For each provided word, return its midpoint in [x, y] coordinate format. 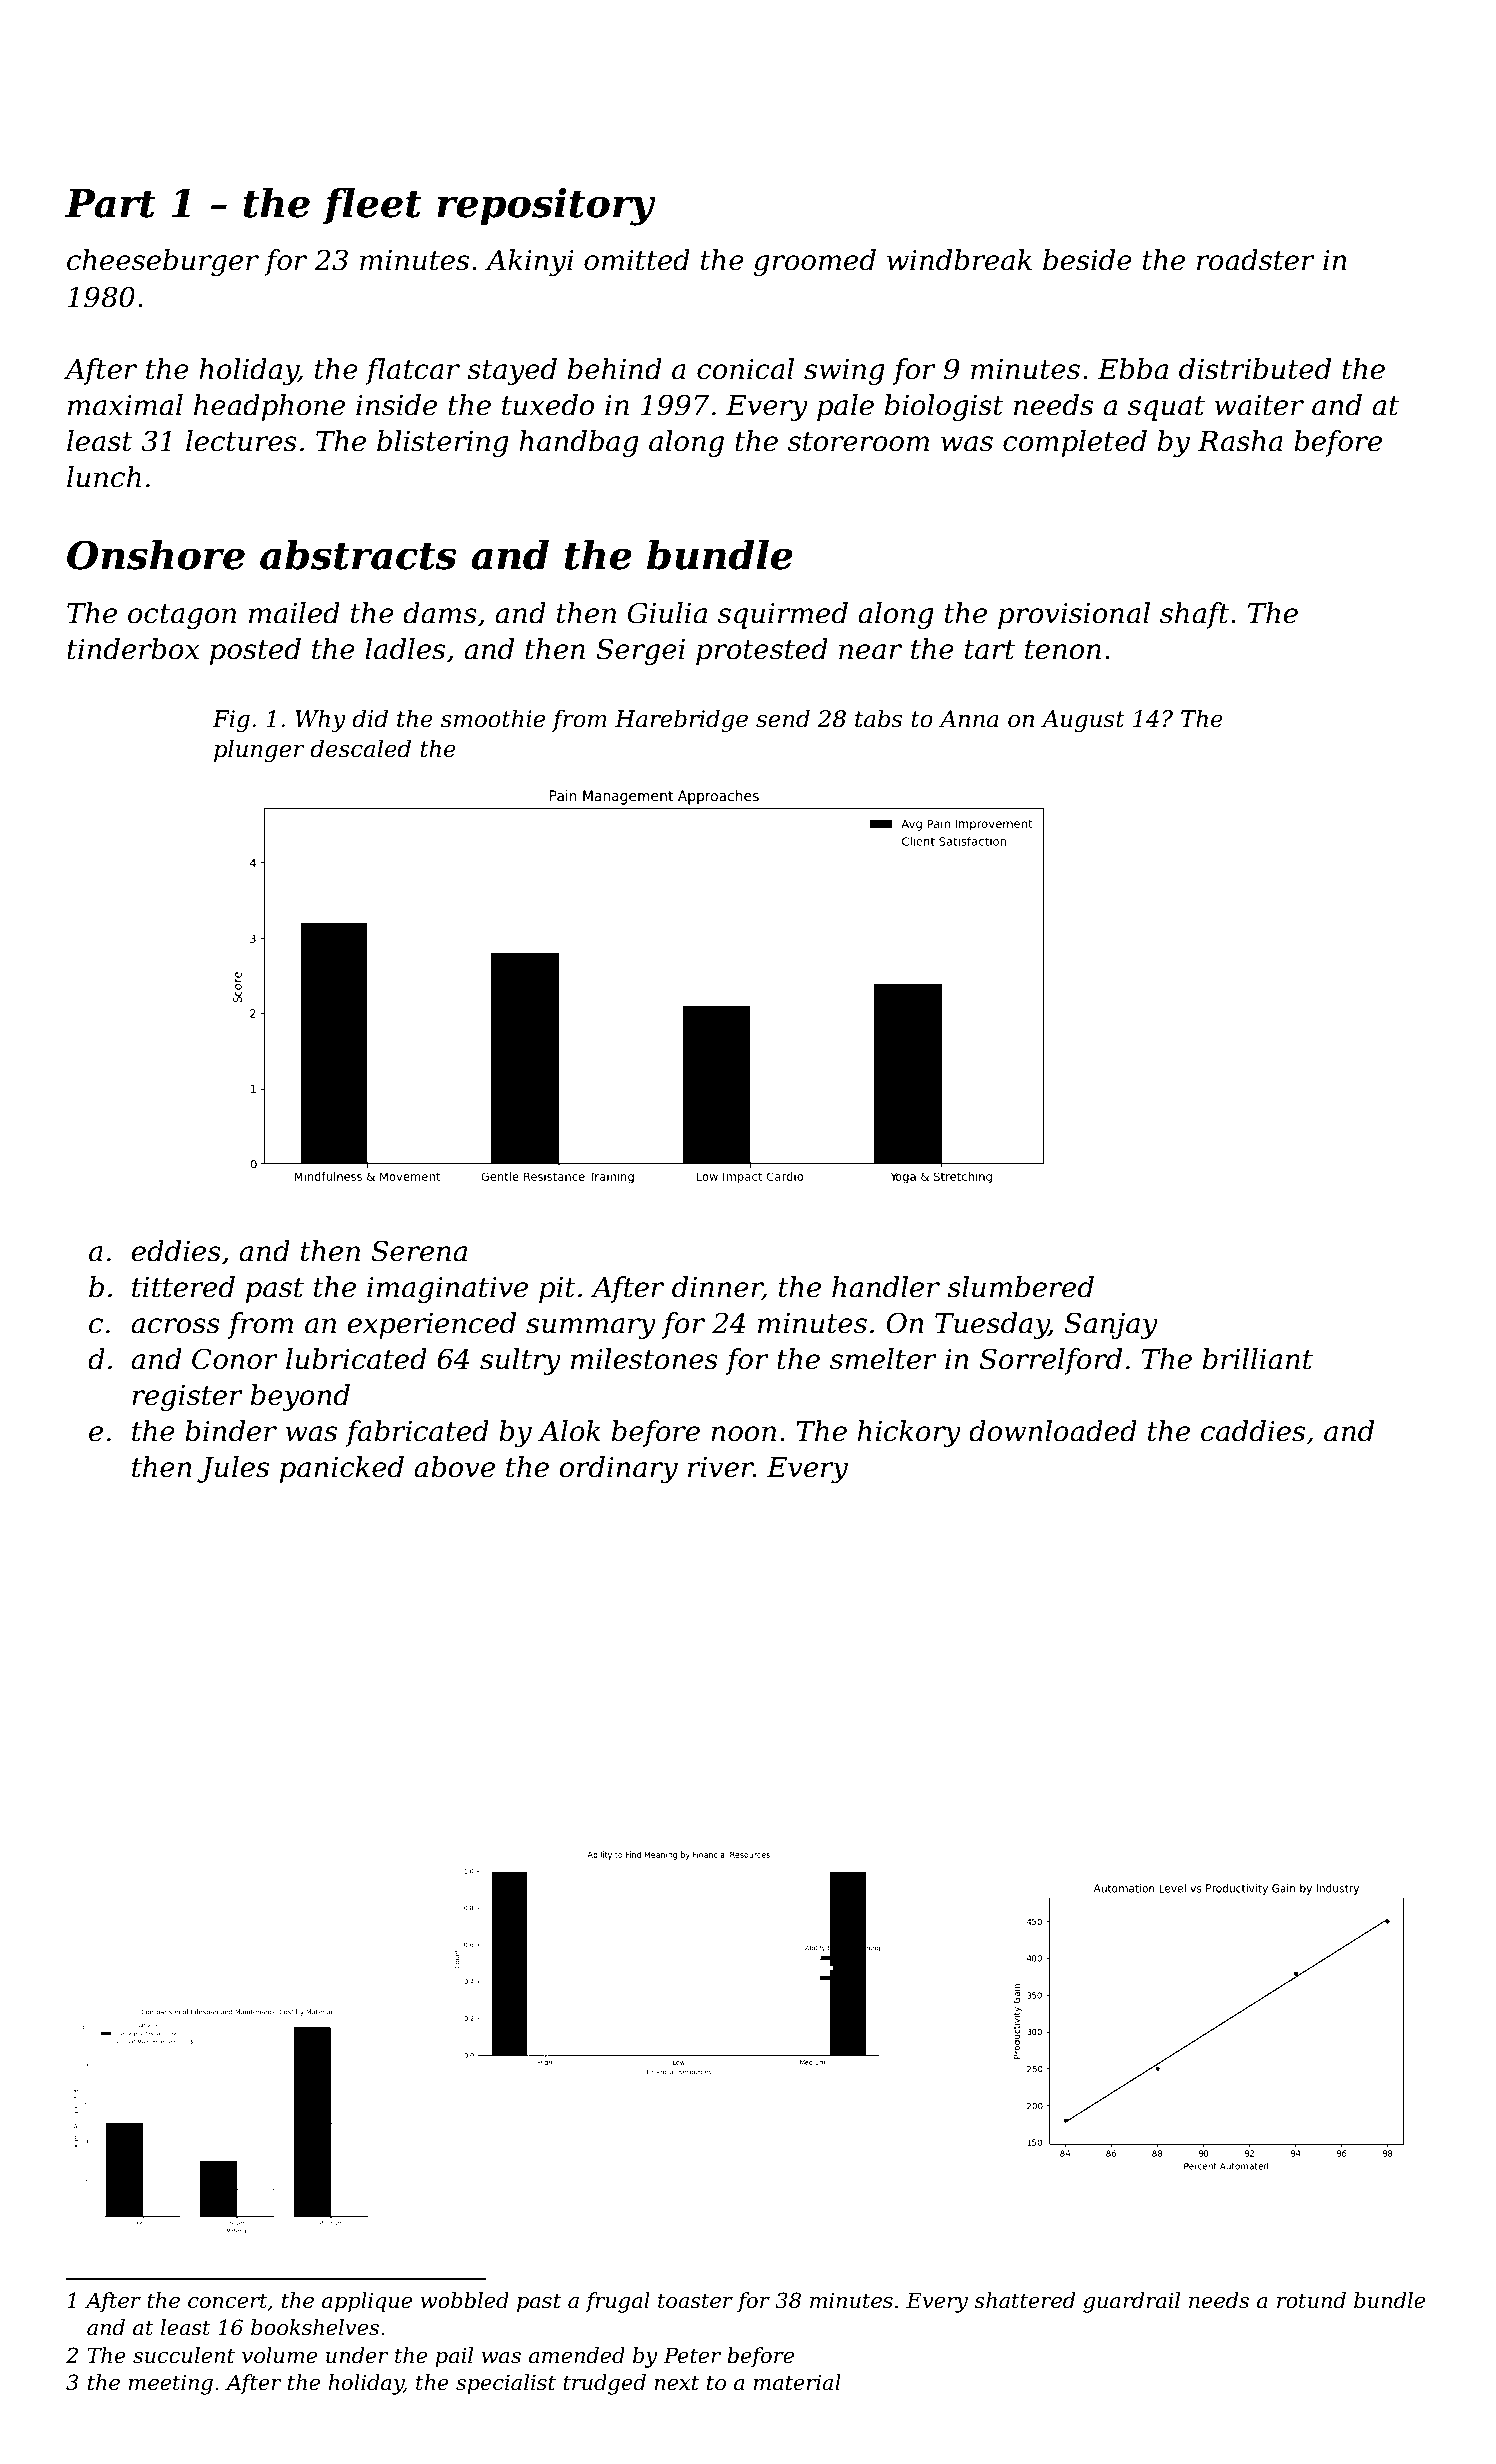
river [721, 1467]
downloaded [1053, 1431]
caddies [1253, 1431]
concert [228, 2301]
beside [1087, 260]
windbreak [959, 260]
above [454, 1467]
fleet [372, 206]
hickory [909, 1433]
